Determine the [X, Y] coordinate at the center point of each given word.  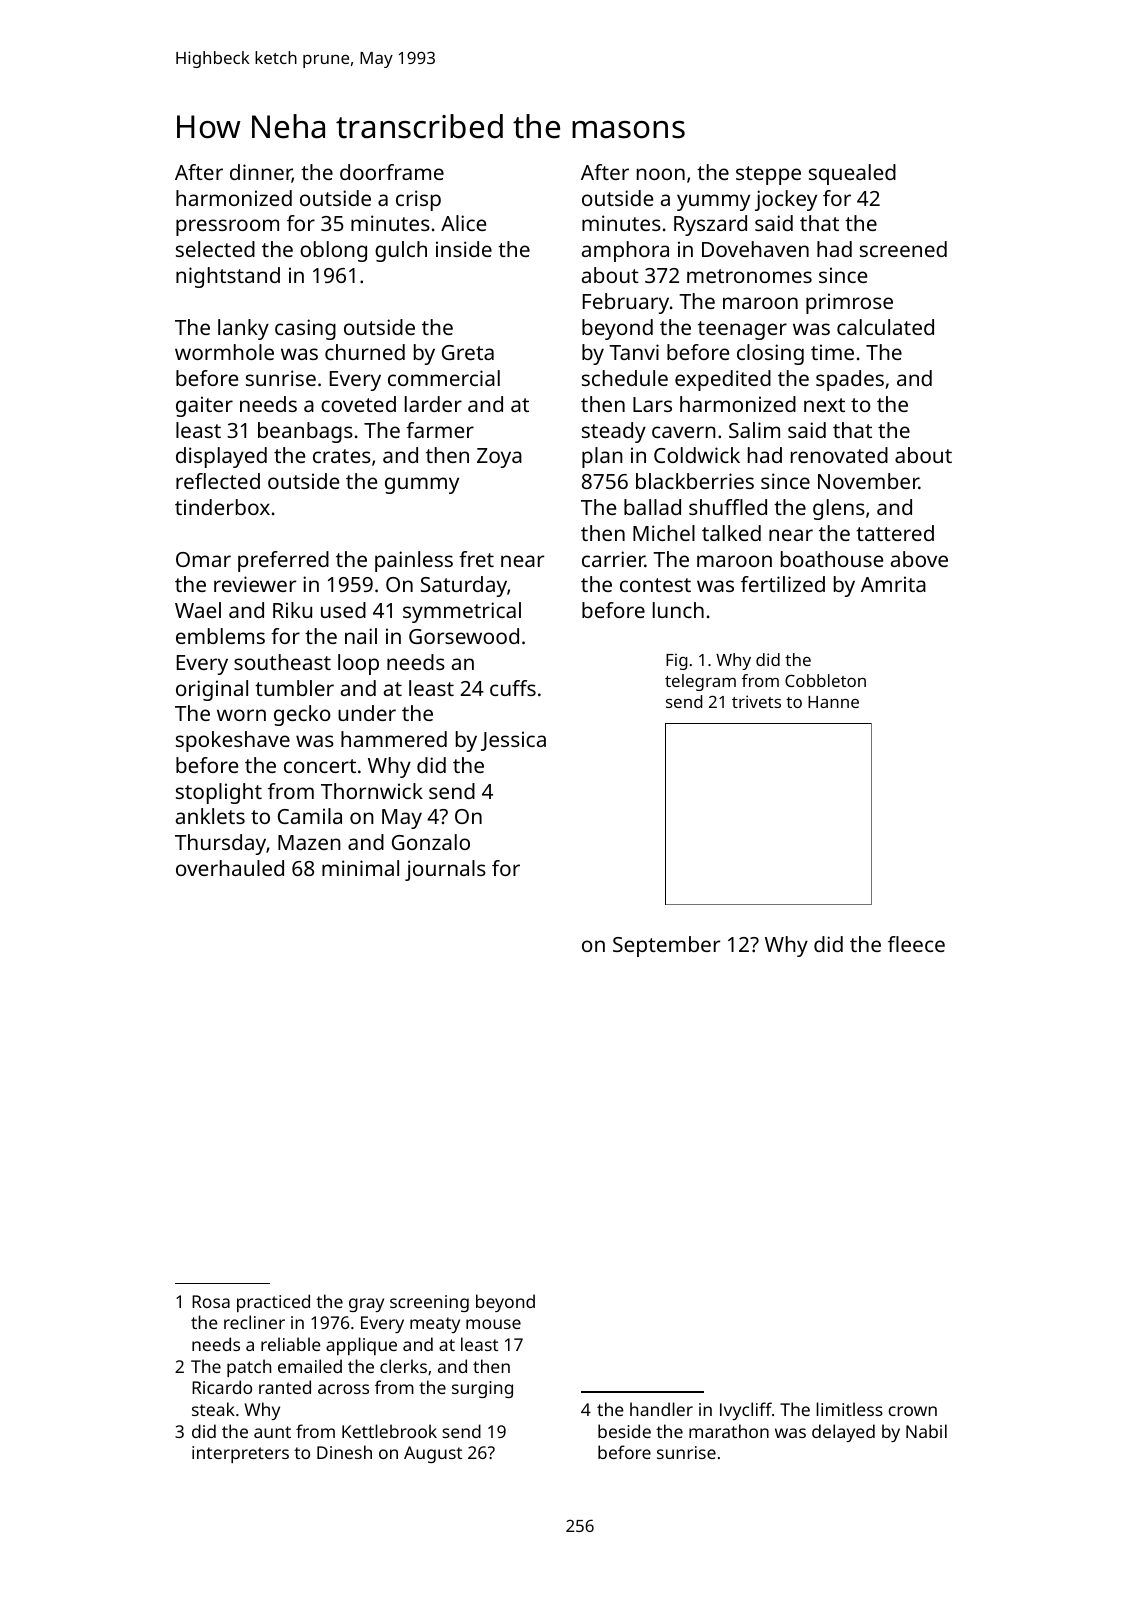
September [666, 946]
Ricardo [222, 1387]
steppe [768, 175]
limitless [849, 1409]
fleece [916, 944]
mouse [493, 1324]
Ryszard [710, 225]
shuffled [728, 507]
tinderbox [222, 507]
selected [215, 249]
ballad [652, 507]
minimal [360, 868]
